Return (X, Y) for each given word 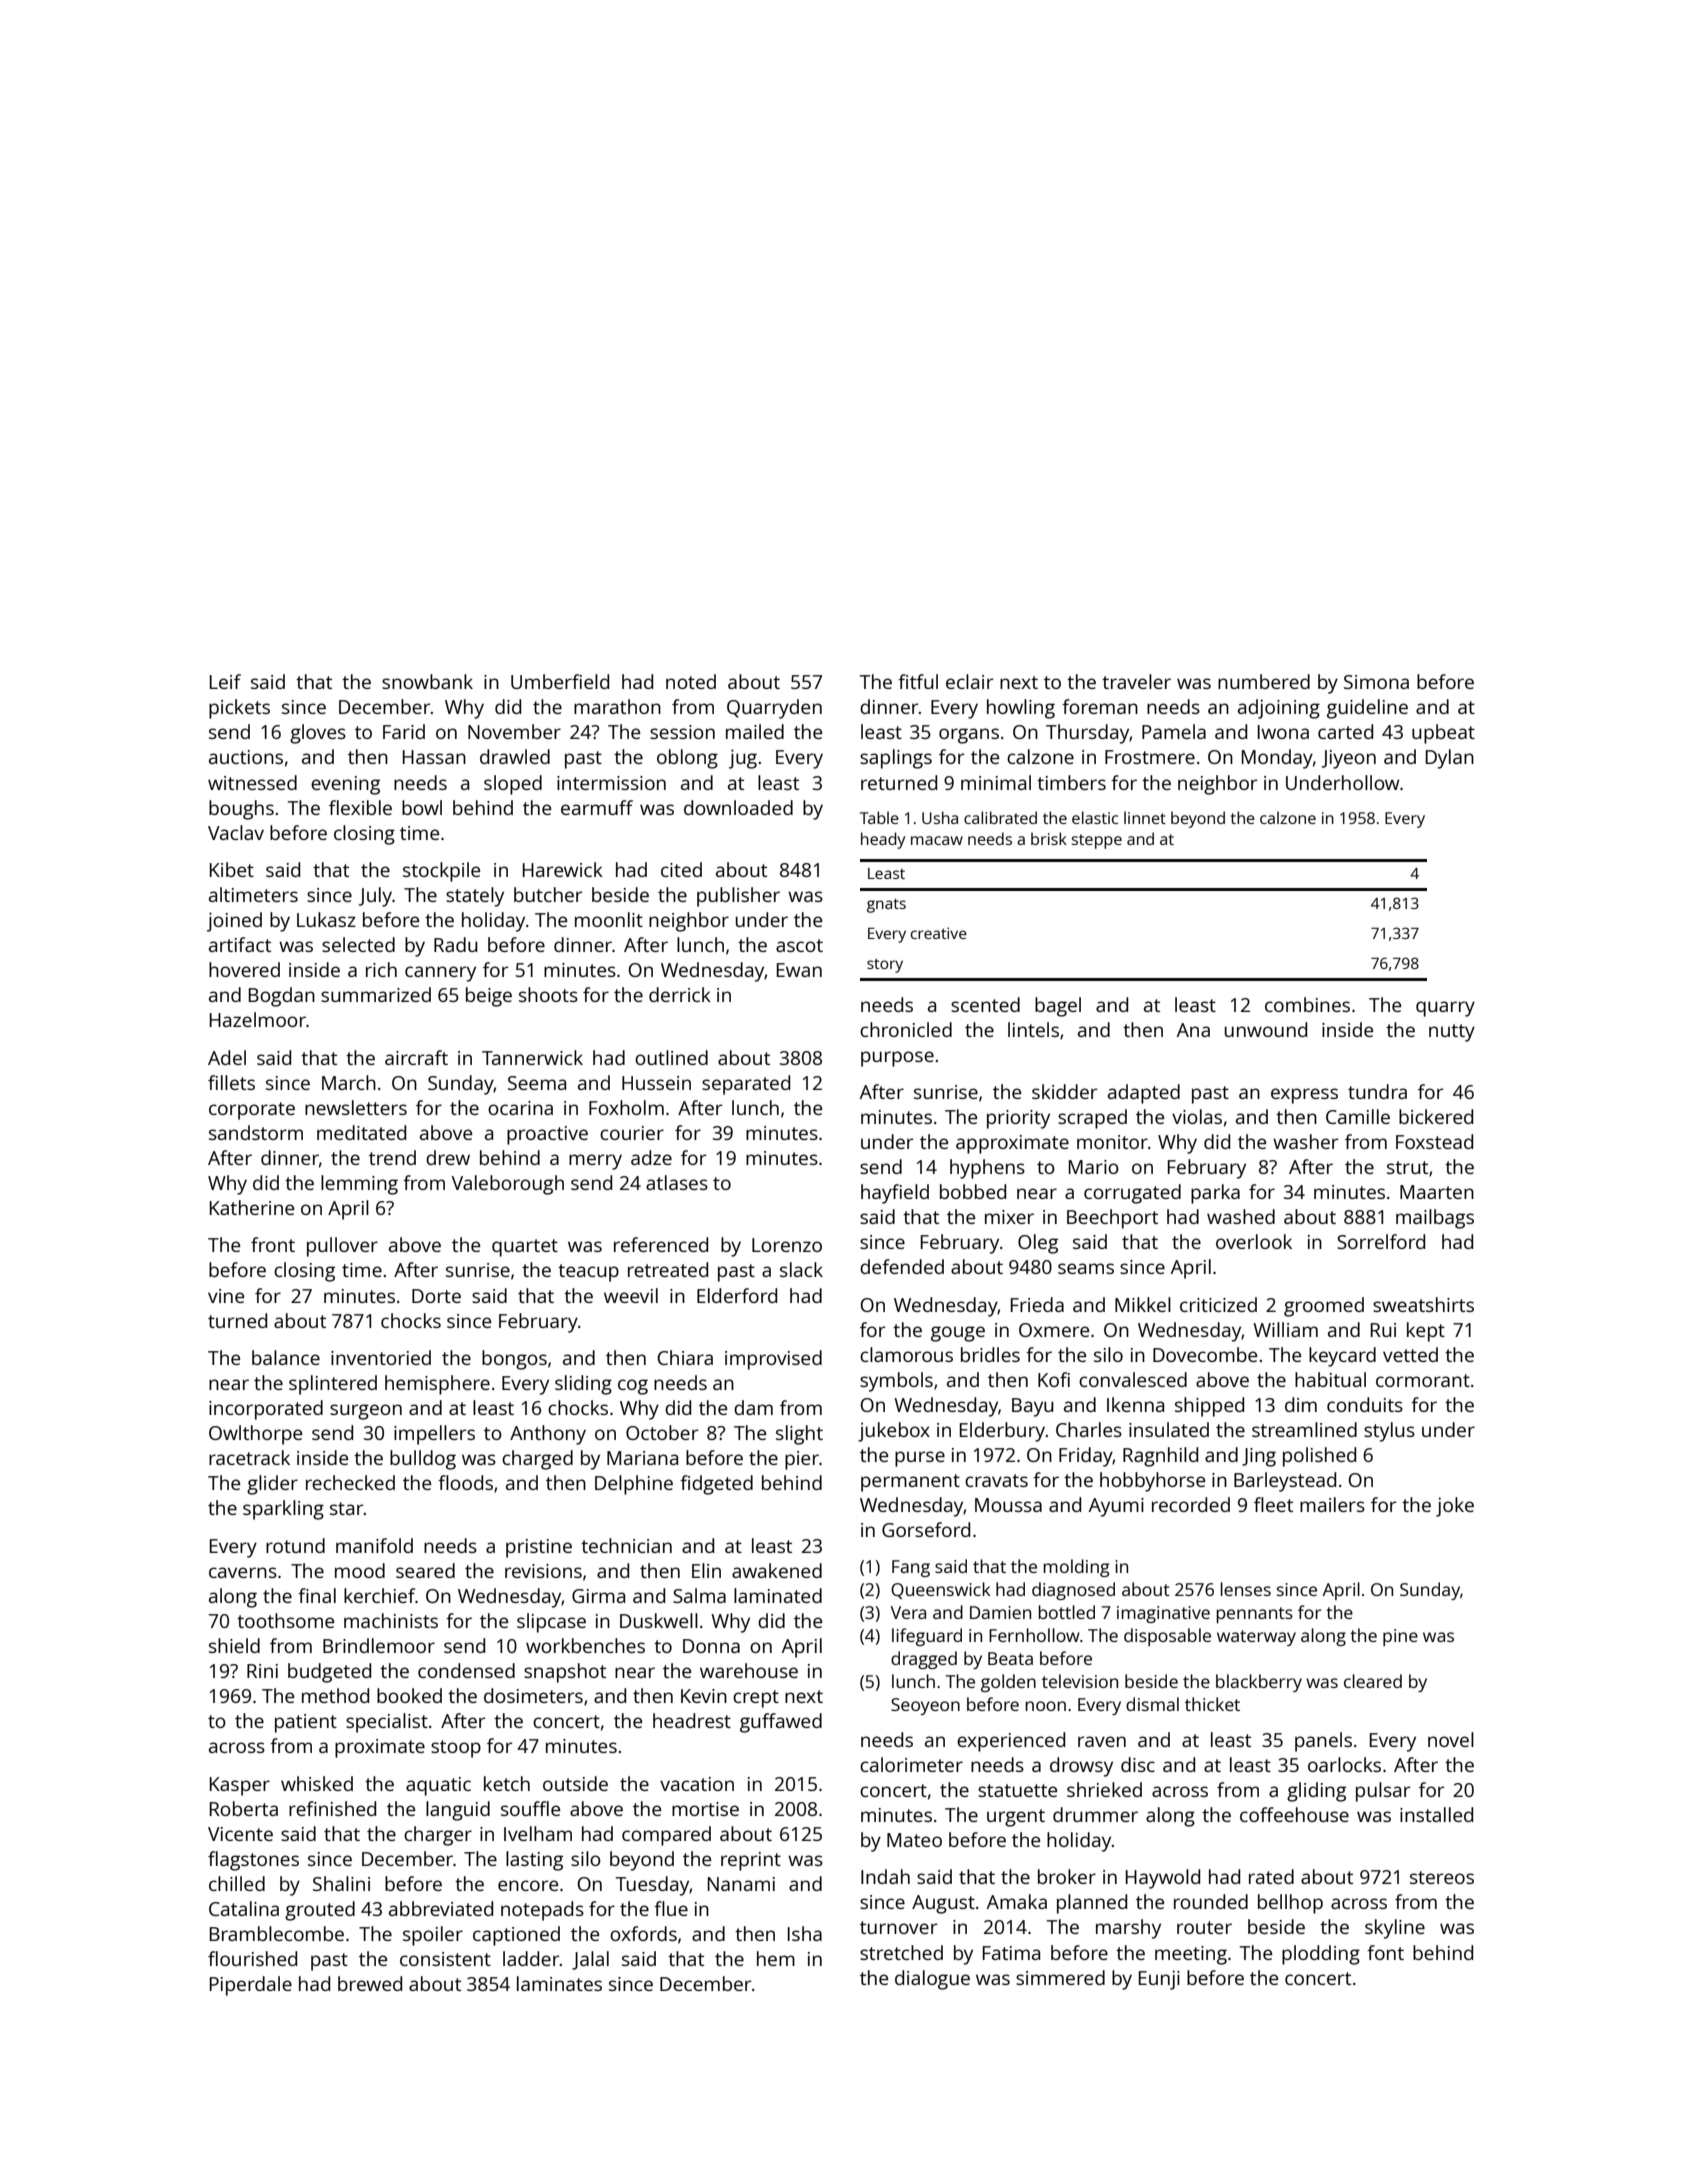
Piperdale (251, 1986)
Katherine (252, 1207)
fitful (918, 681)
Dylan (1450, 759)
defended (902, 1266)
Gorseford (926, 1529)
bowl (422, 807)
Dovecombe (1205, 1354)
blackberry (1259, 1683)
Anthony (548, 1435)
